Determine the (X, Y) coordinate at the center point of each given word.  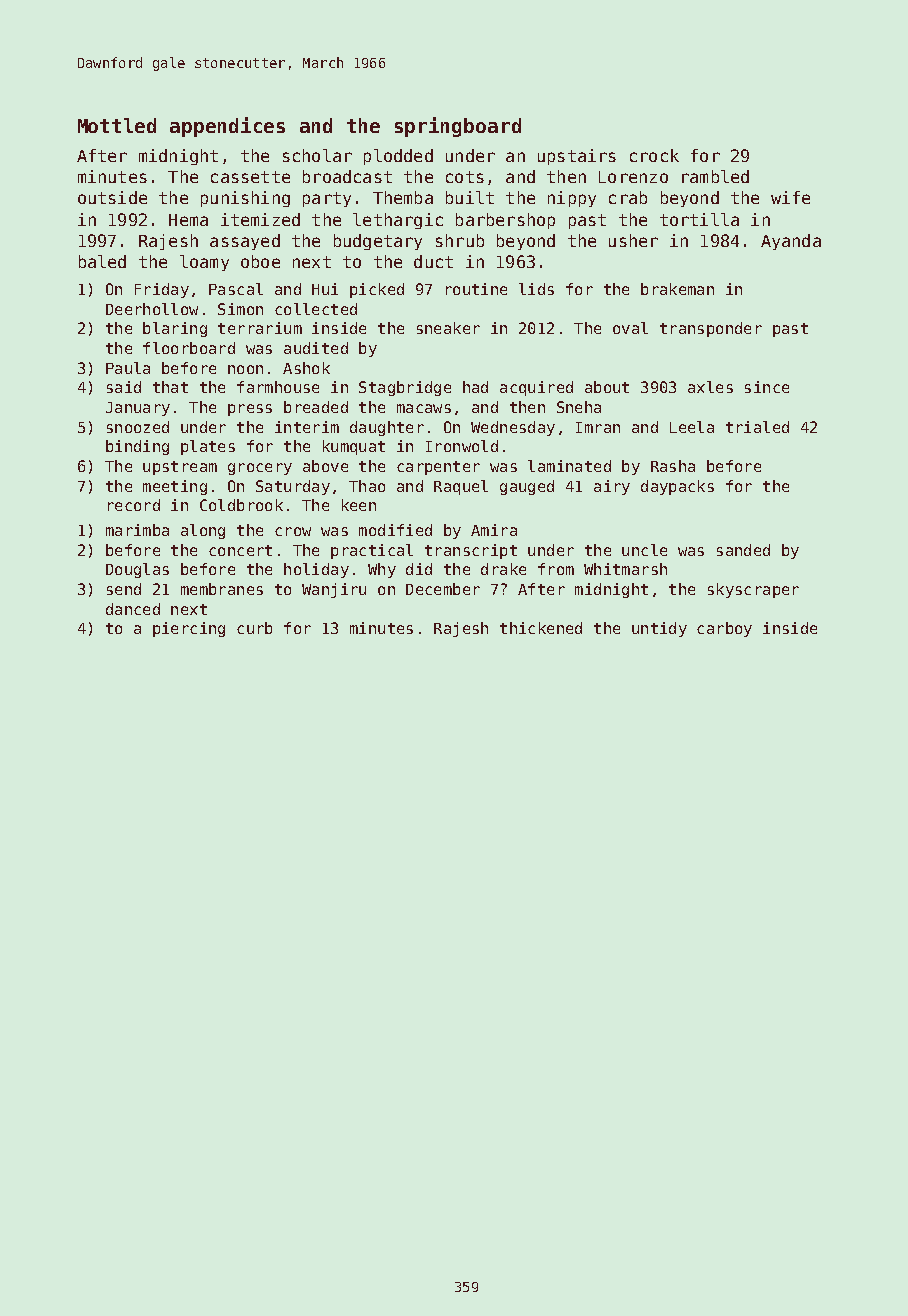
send (124, 589)
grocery (260, 469)
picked (377, 290)
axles (710, 387)
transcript (471, 551)
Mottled (117, 125)
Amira (494, 530)
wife (790, 197)
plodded (398, 157)
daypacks (677, 487)
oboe (260, 261)
